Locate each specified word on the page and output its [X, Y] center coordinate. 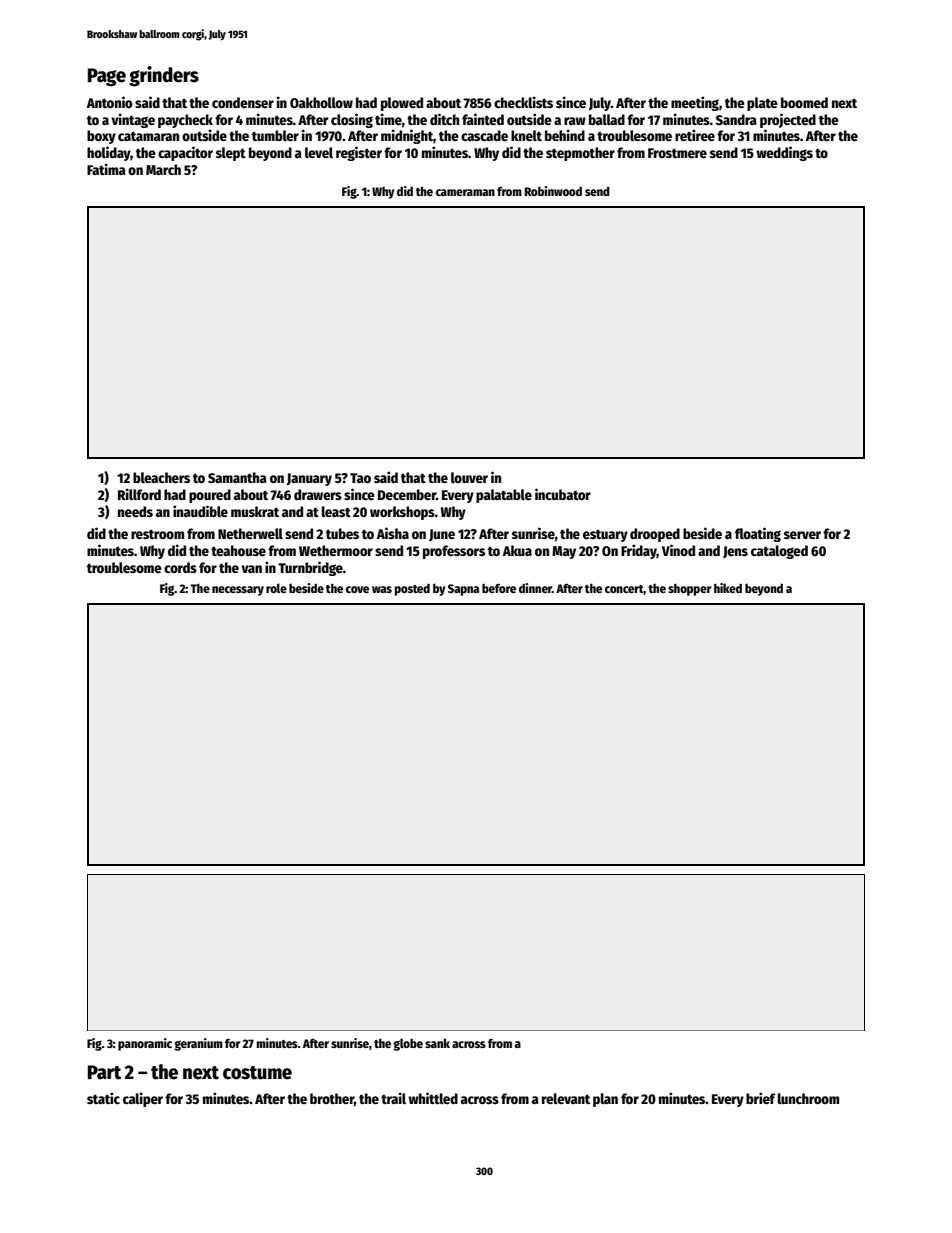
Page [107, 77]
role [276, 588]
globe [408, 1044]
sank [437, 1043]
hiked [728, 588]
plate [762, 104]
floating [758, 534]
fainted [483, 119]
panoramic [145, 1044]
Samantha [237, 477]
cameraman [465, 192]
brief [761, 1098]
